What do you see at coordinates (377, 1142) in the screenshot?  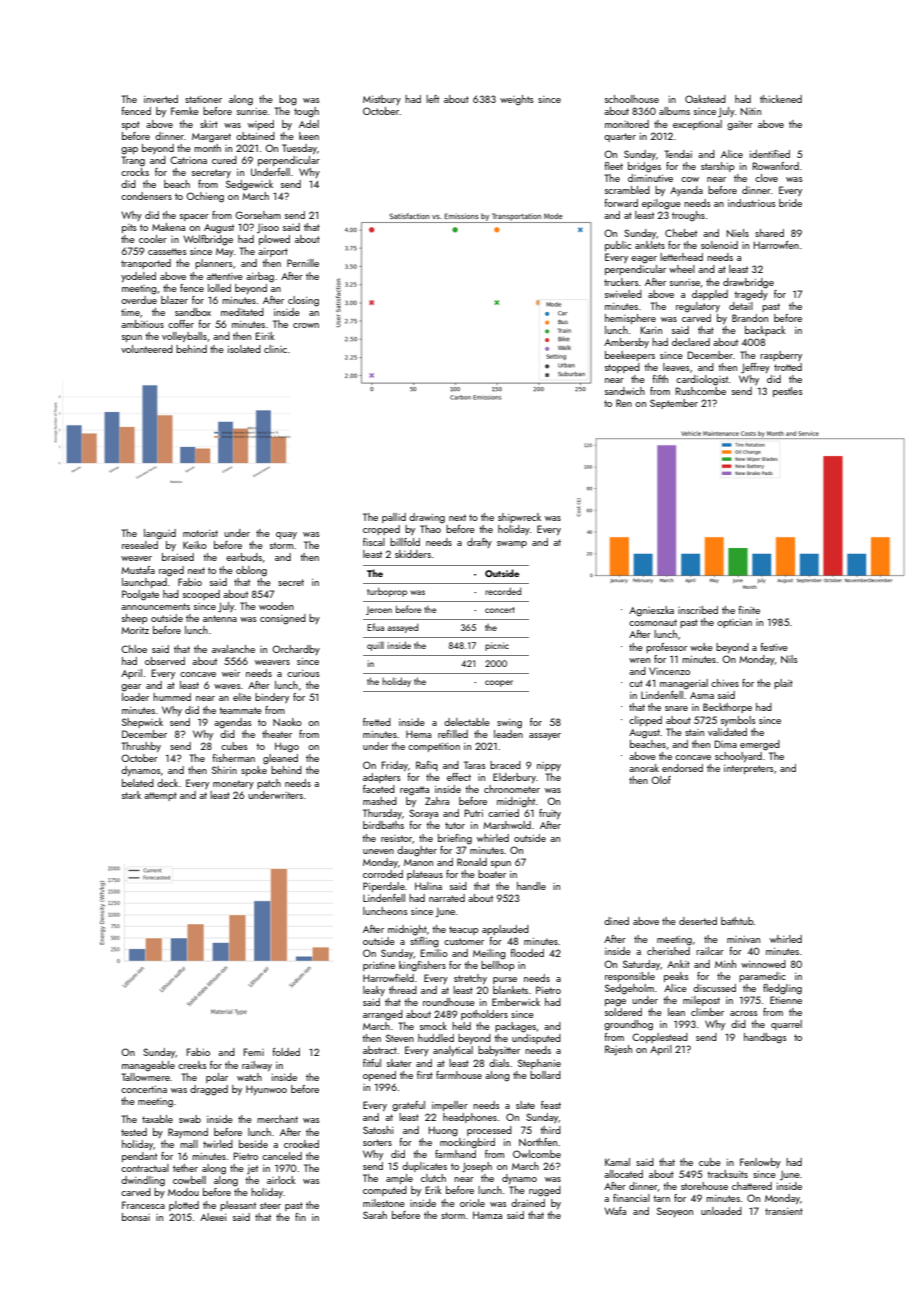 I see `sorters` at bounding box center [377, 1142].
